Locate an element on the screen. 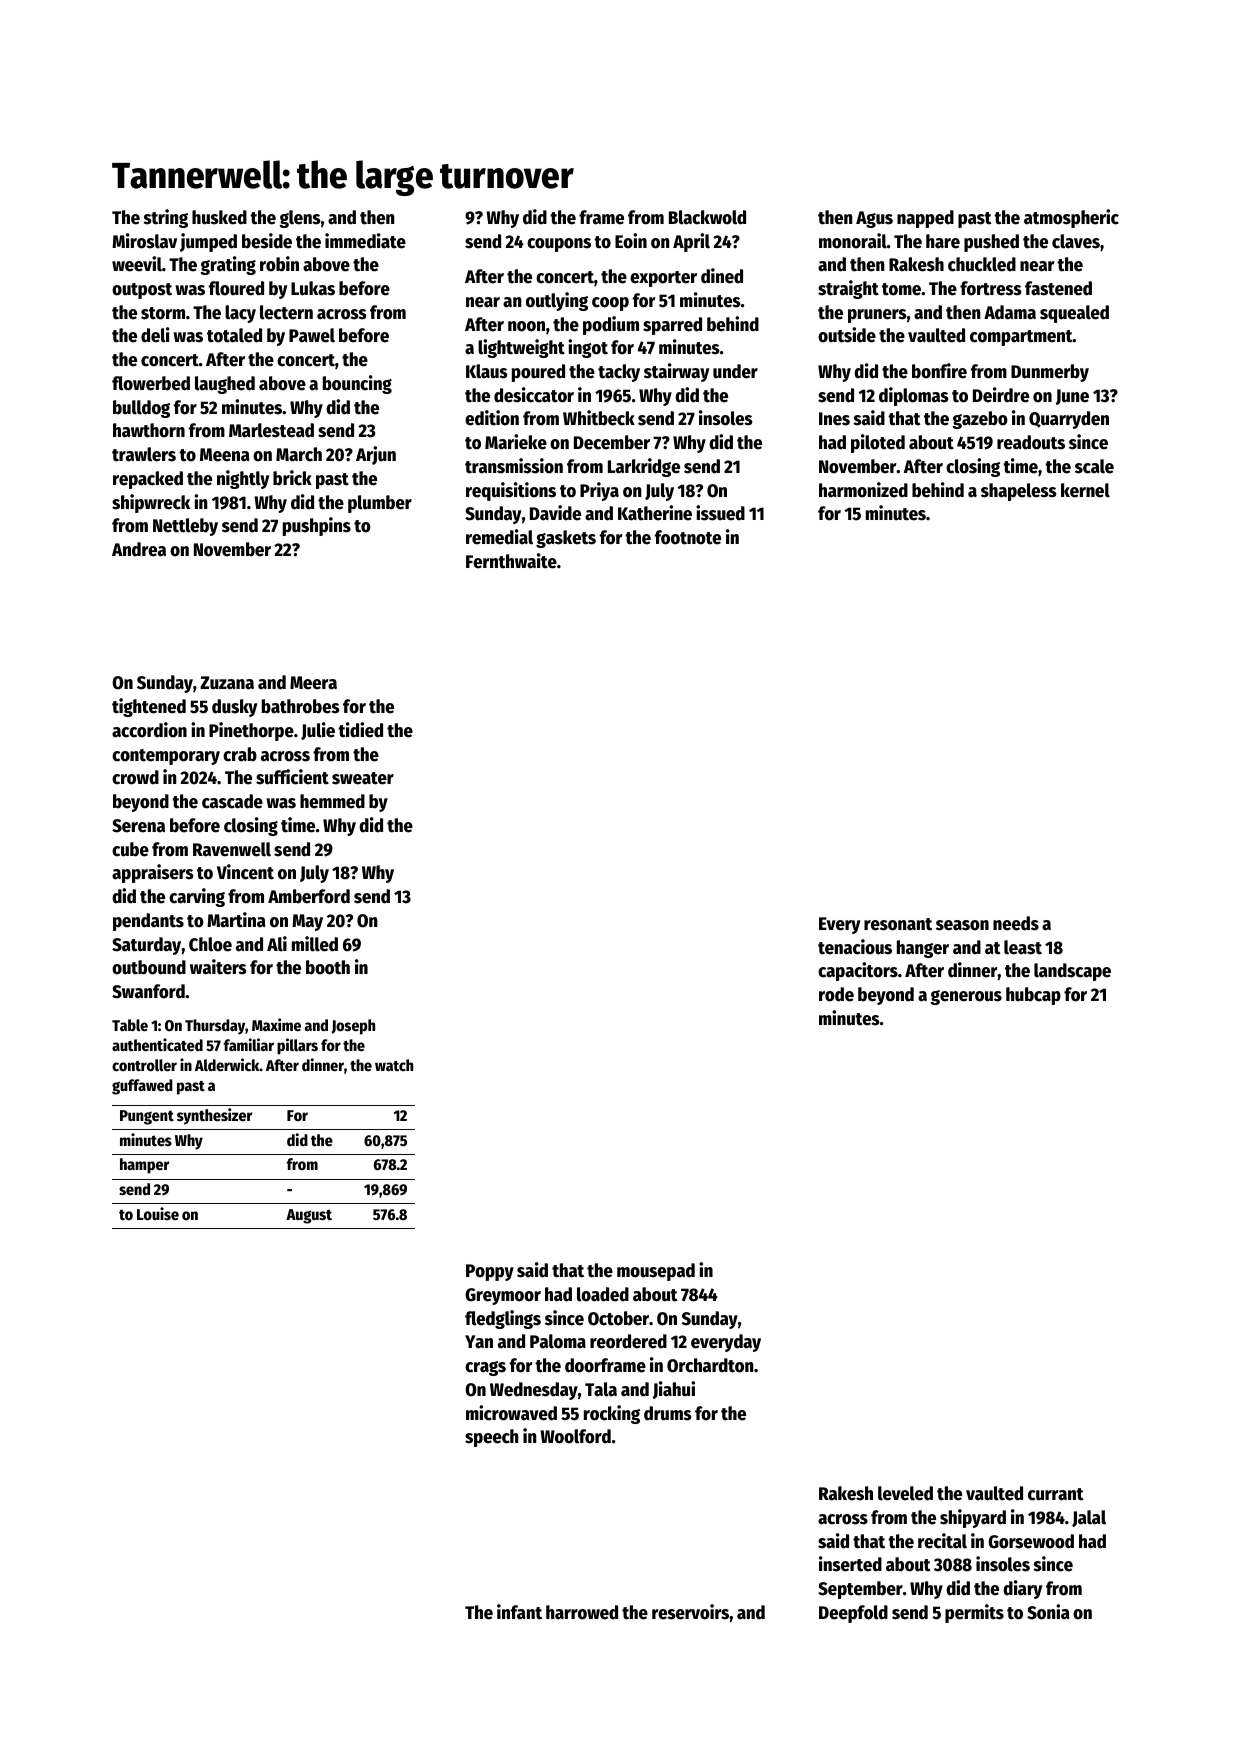 The width and height of the screenshot is (1233, 1743). needs is located at coordinates (1016, 923).
